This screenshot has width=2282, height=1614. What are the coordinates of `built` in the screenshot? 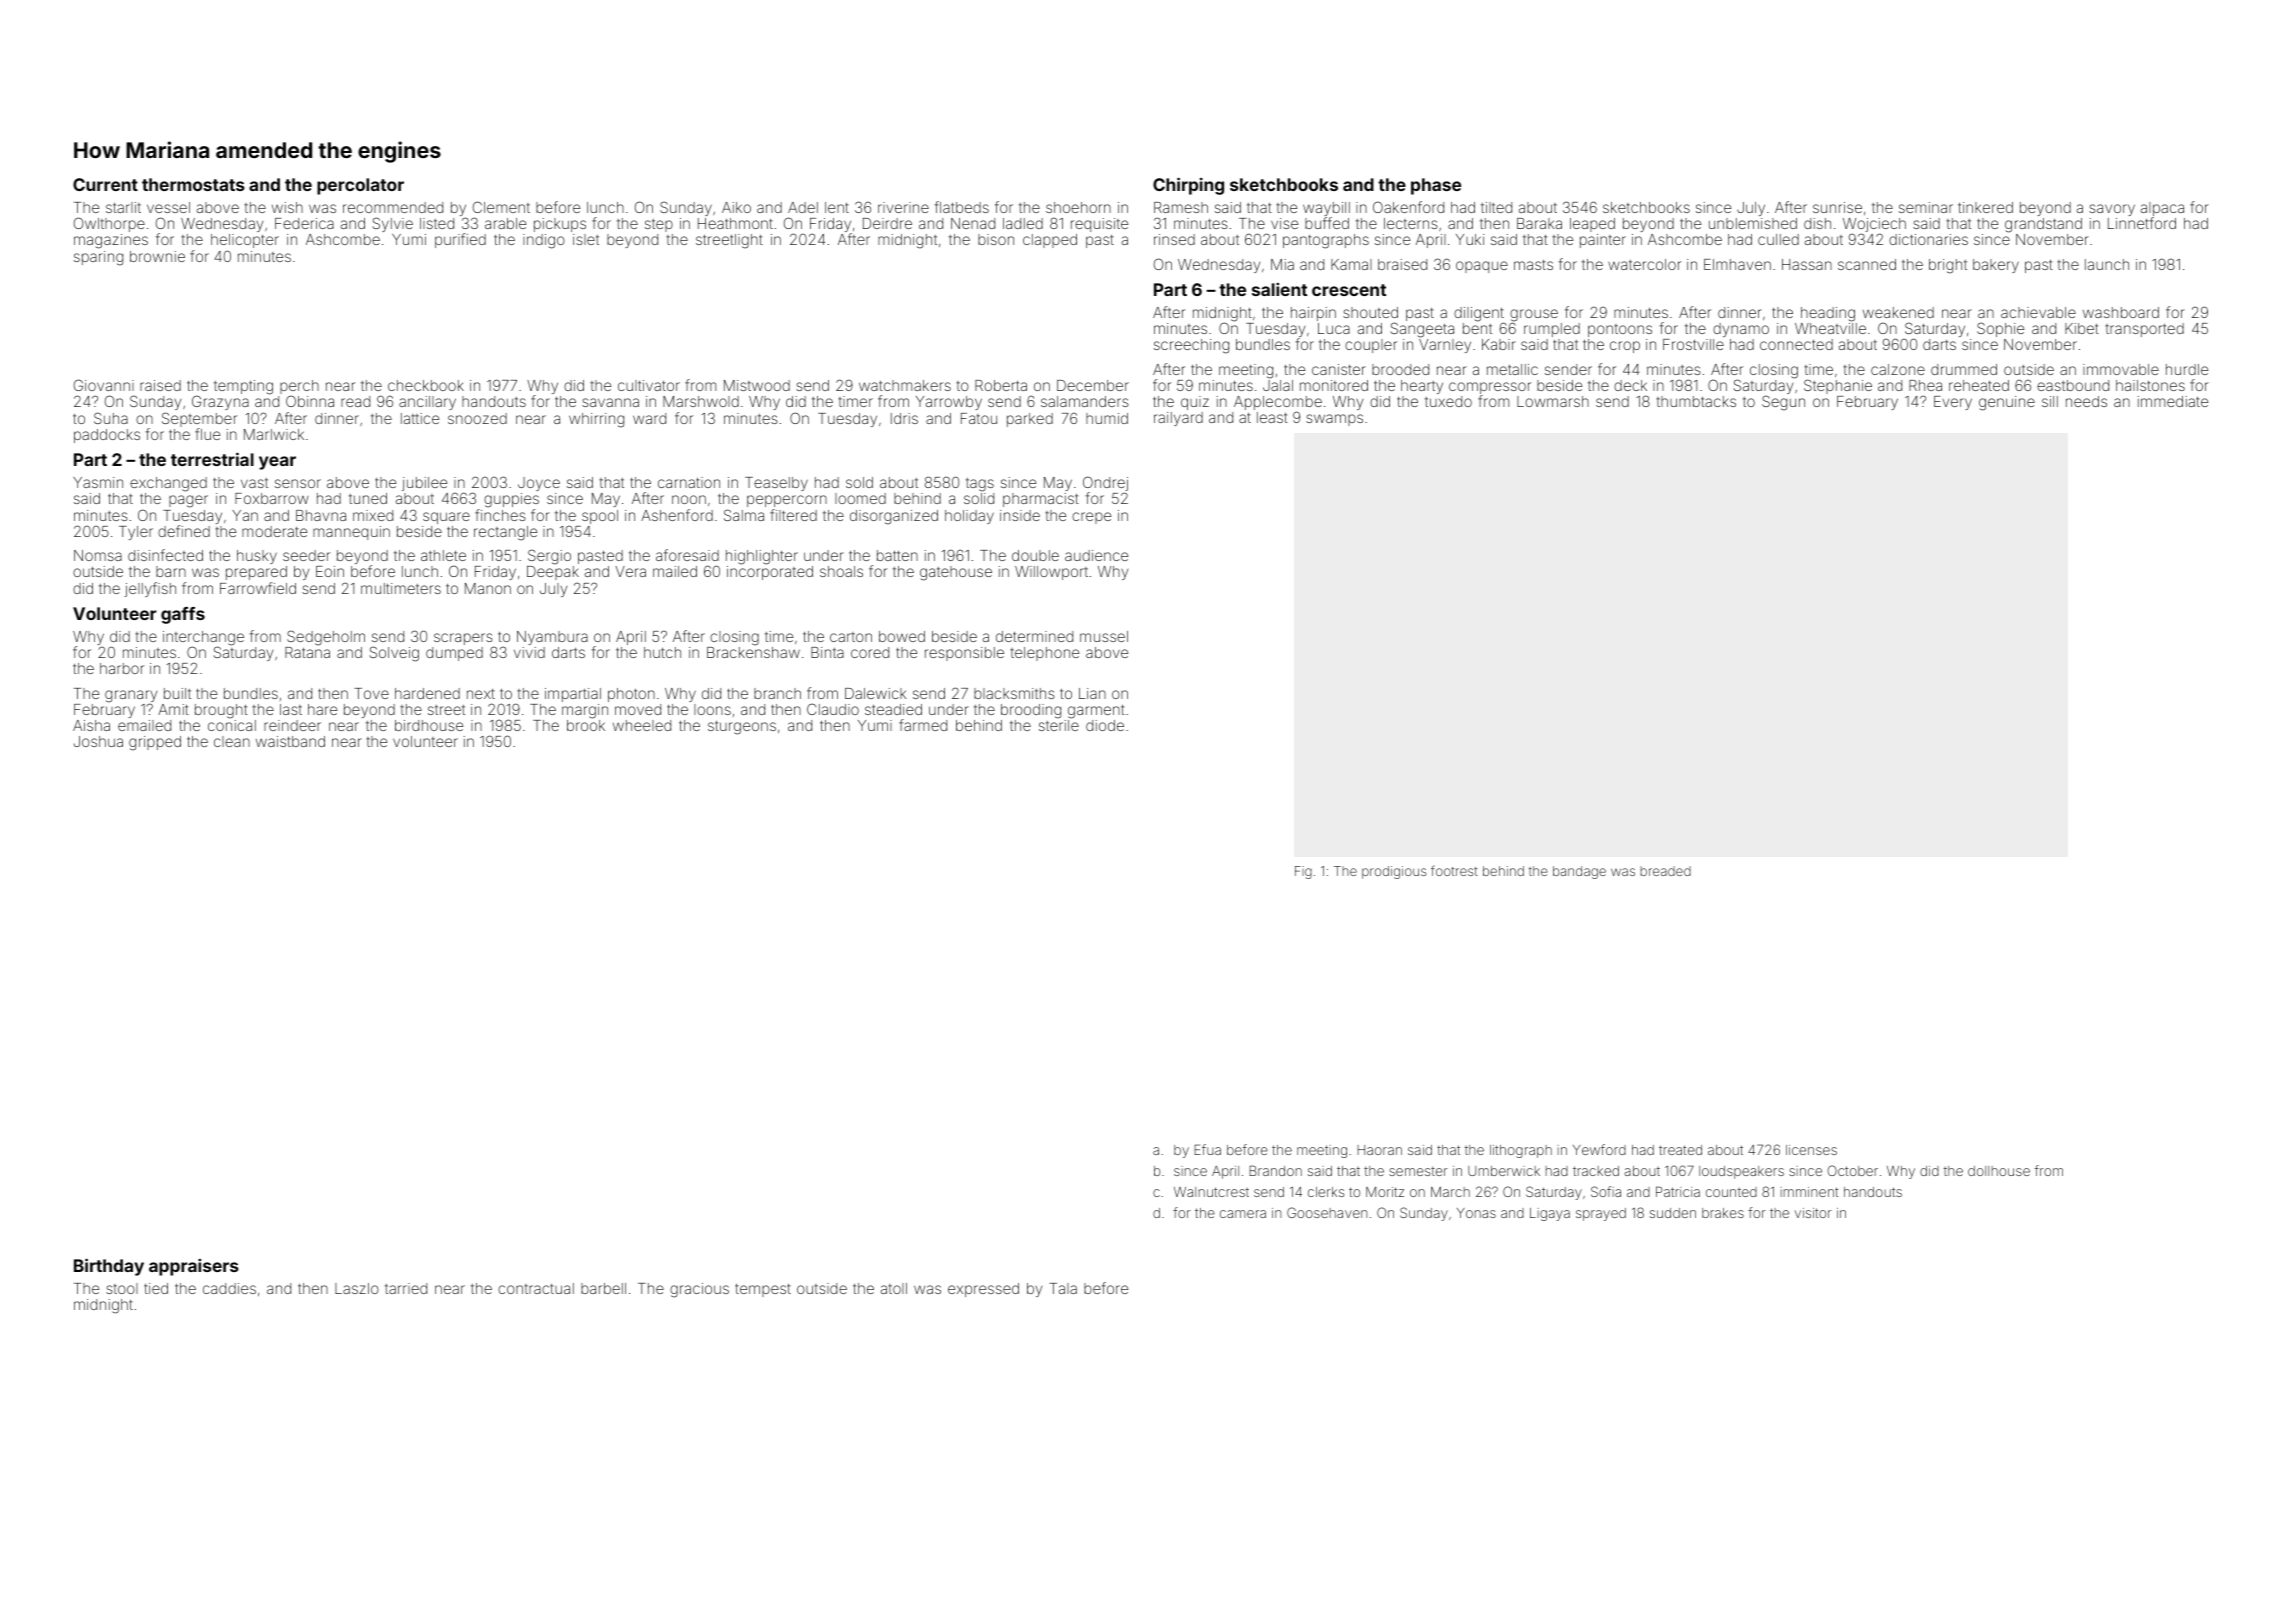 It's located at (177, 693).
